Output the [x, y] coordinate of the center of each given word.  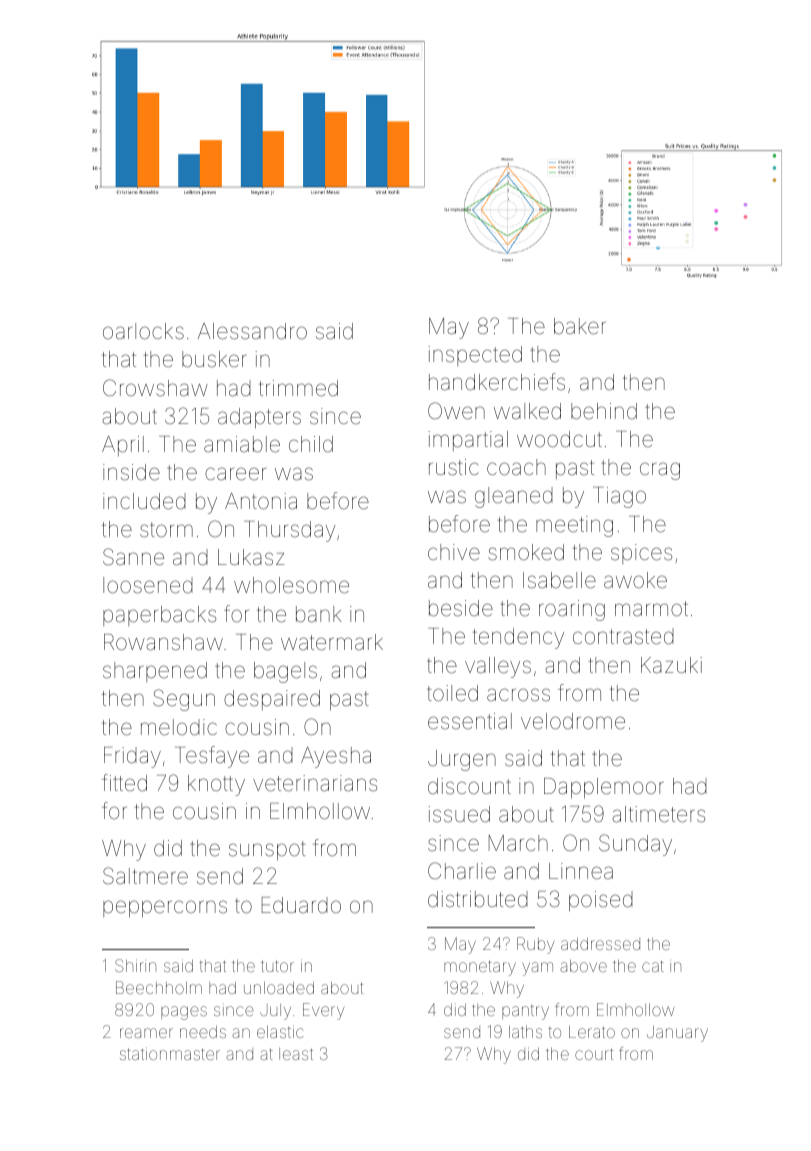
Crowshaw [155, 388]
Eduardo [301, 905]
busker [214, 359]
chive [454, 552]
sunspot [267, 851]
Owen [456, 411]
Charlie [462, 871]
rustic [454, 467]
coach [516, 467]
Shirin [135, 965]
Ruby [535, 945]
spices [641, 554]
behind [604, 411]
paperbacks [159, 616]
